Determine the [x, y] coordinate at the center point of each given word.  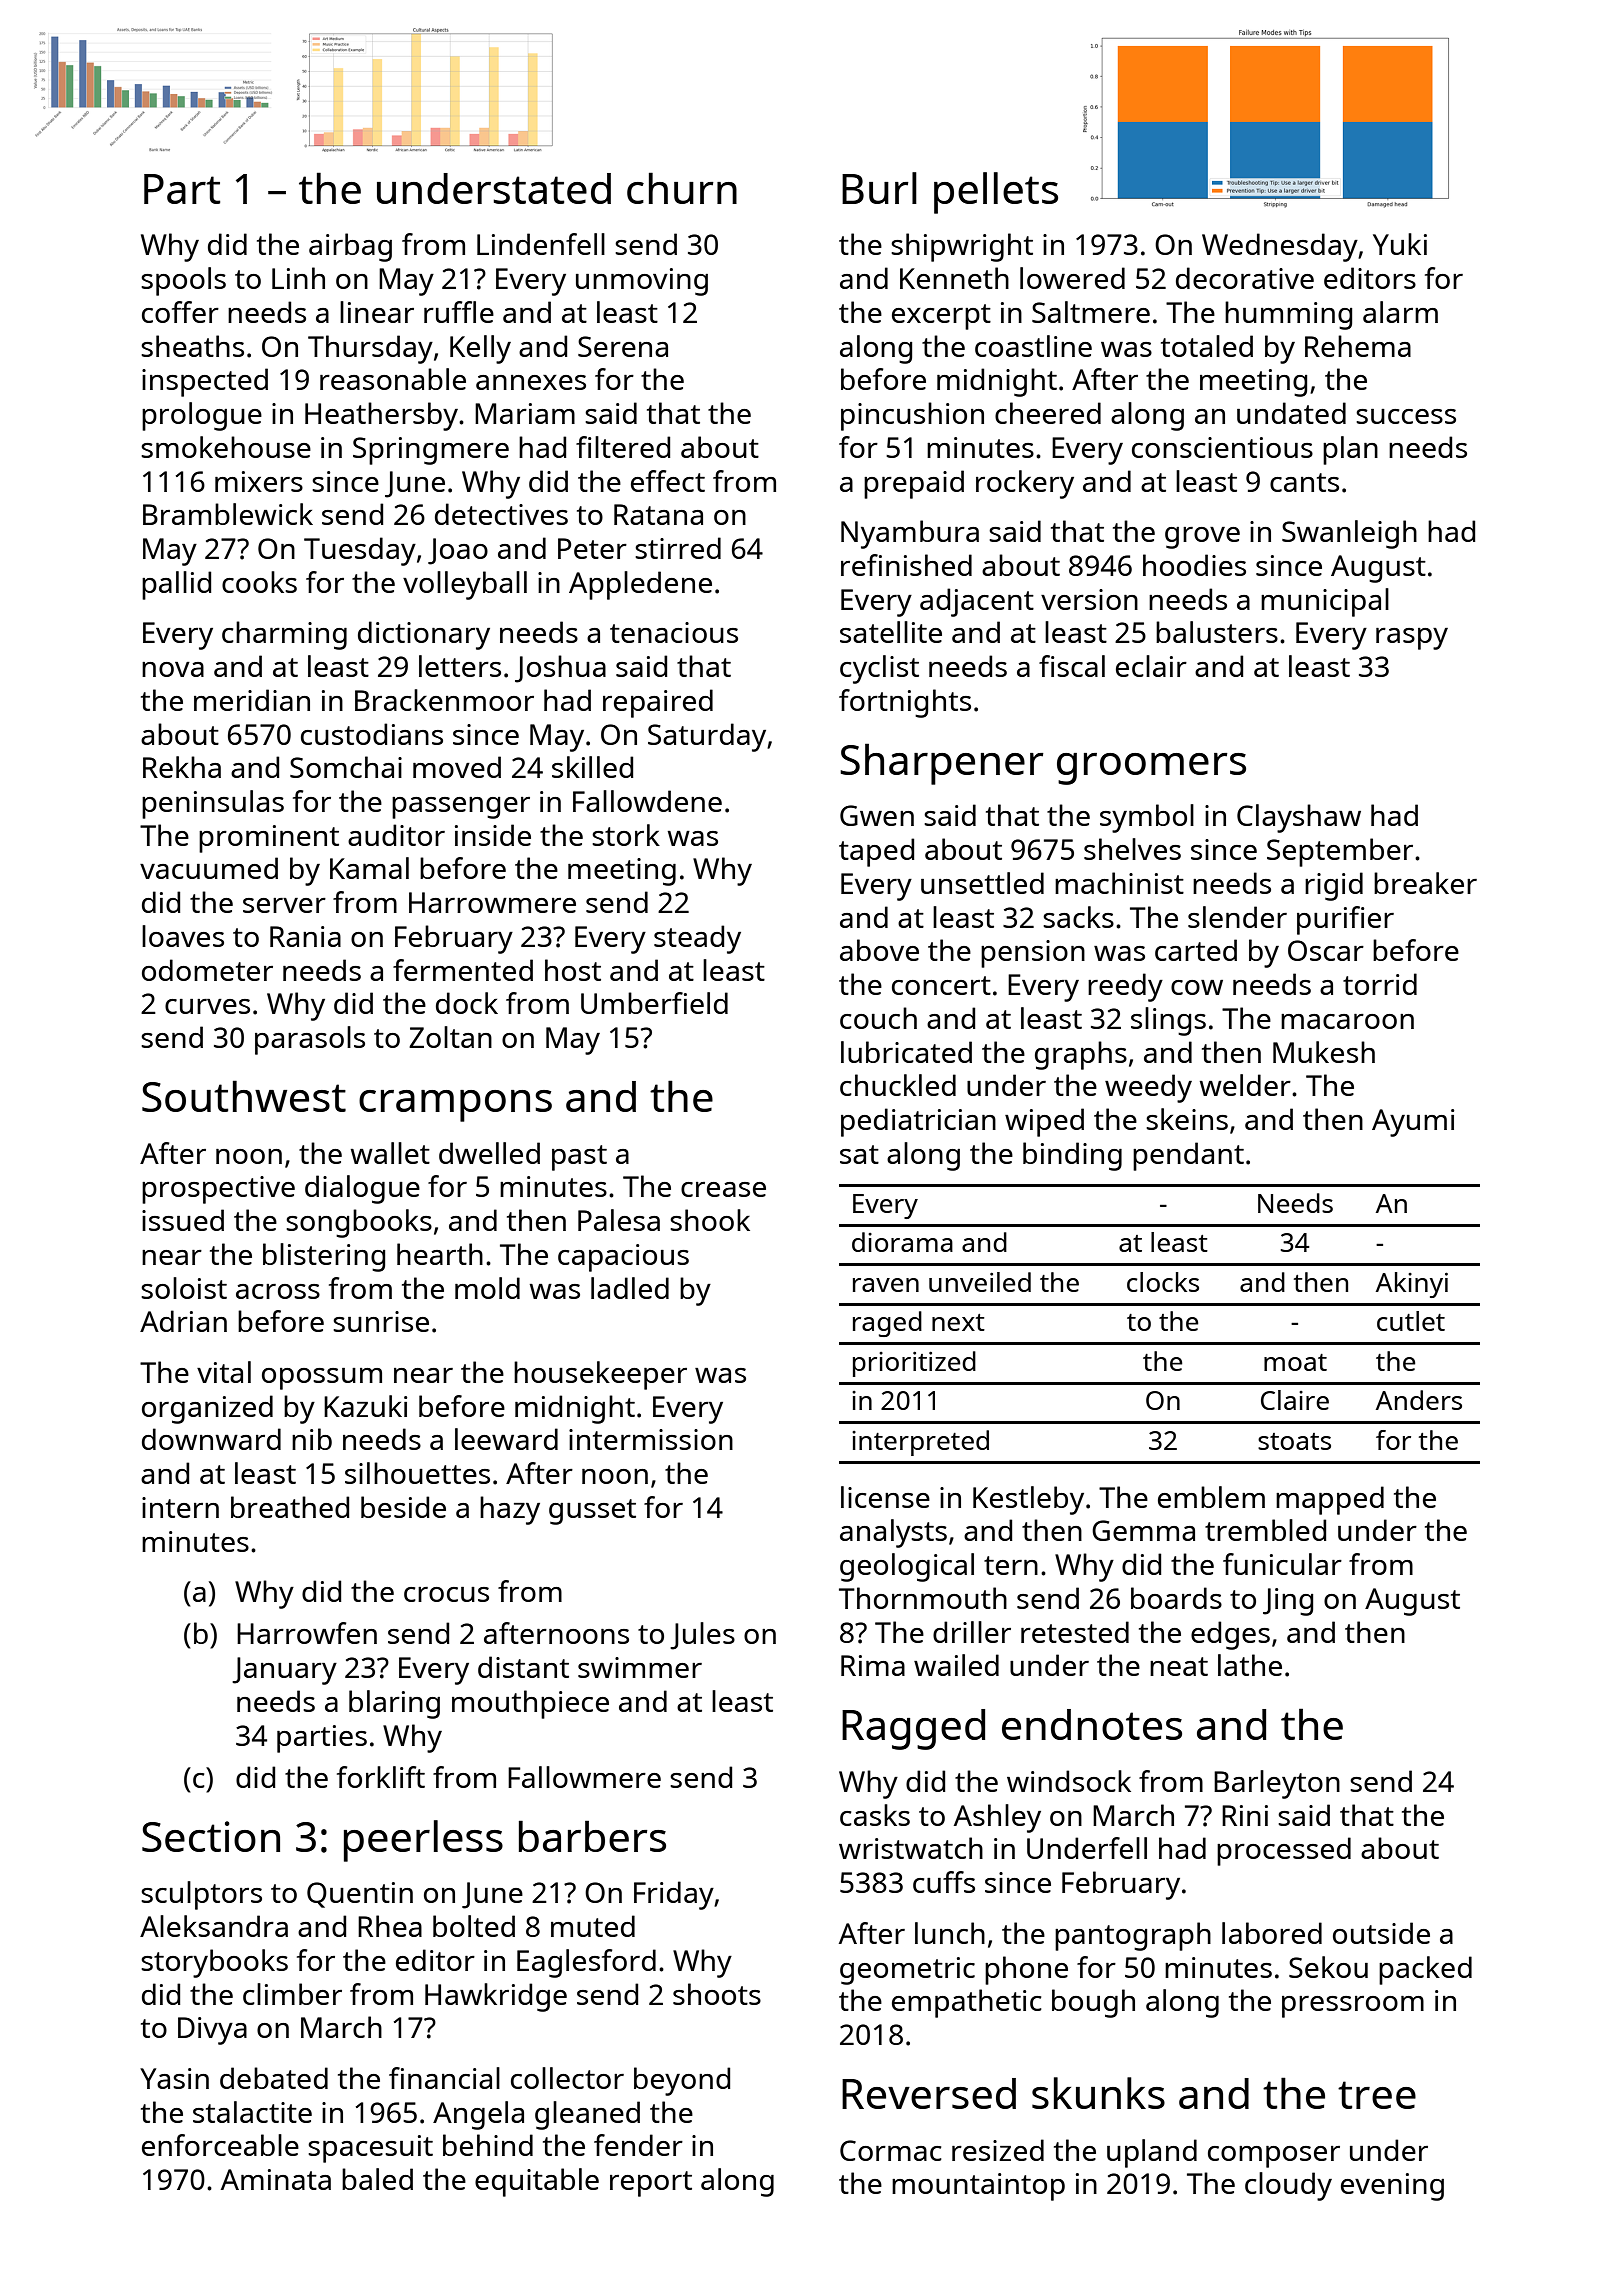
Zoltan [450, 1037]
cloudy [1288, 2186]
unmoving [642, 282]
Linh [298, 278]
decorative [1245, 278]
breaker [1425, 883]
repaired [658, 703]
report [651, 2184]
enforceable [220, 2145]
